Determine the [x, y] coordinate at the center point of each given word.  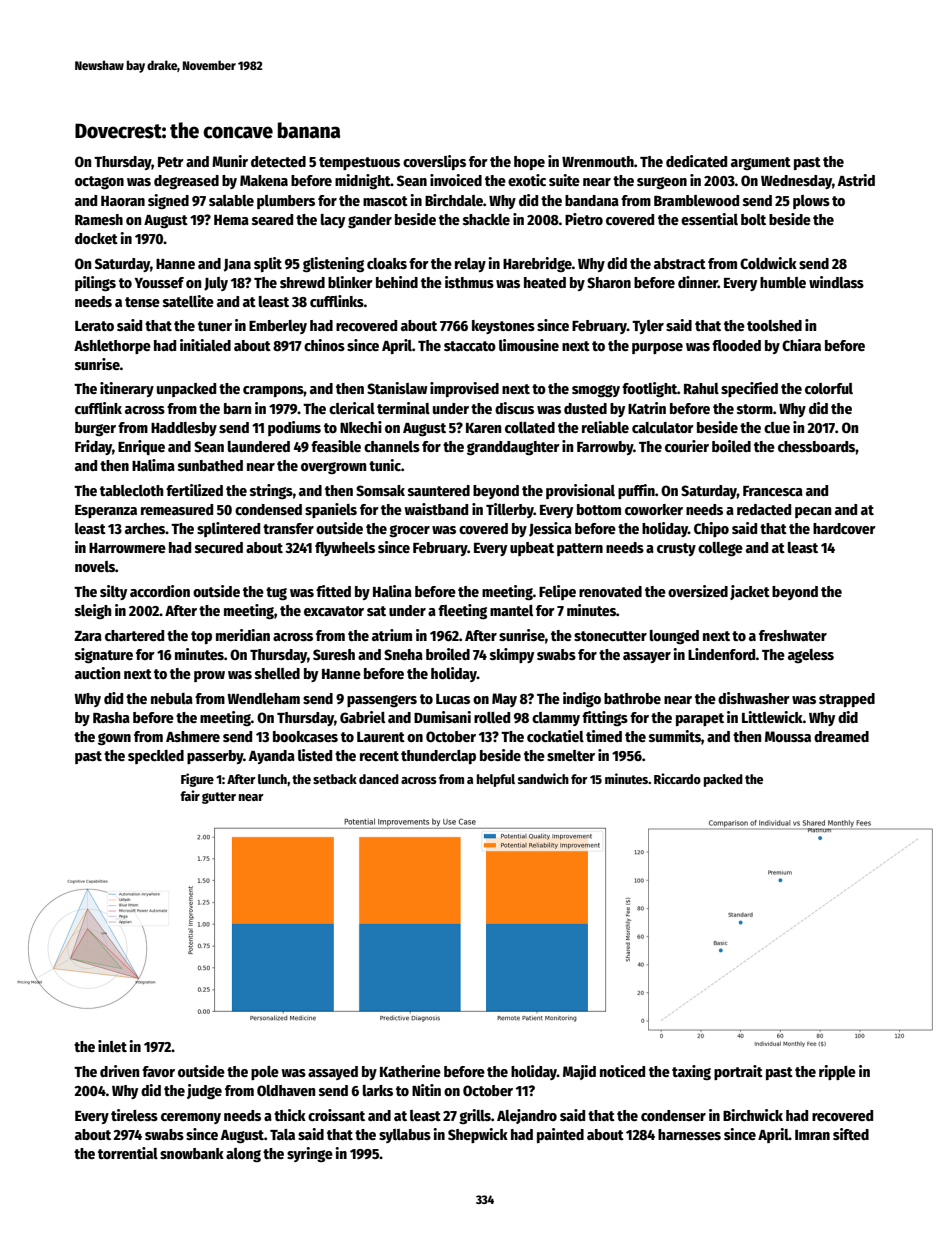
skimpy [512, 655]
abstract [680, 263]
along [243, 1155]
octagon [99, 182]
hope [529, 163]
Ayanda [272, 757]
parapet [700, 719]
